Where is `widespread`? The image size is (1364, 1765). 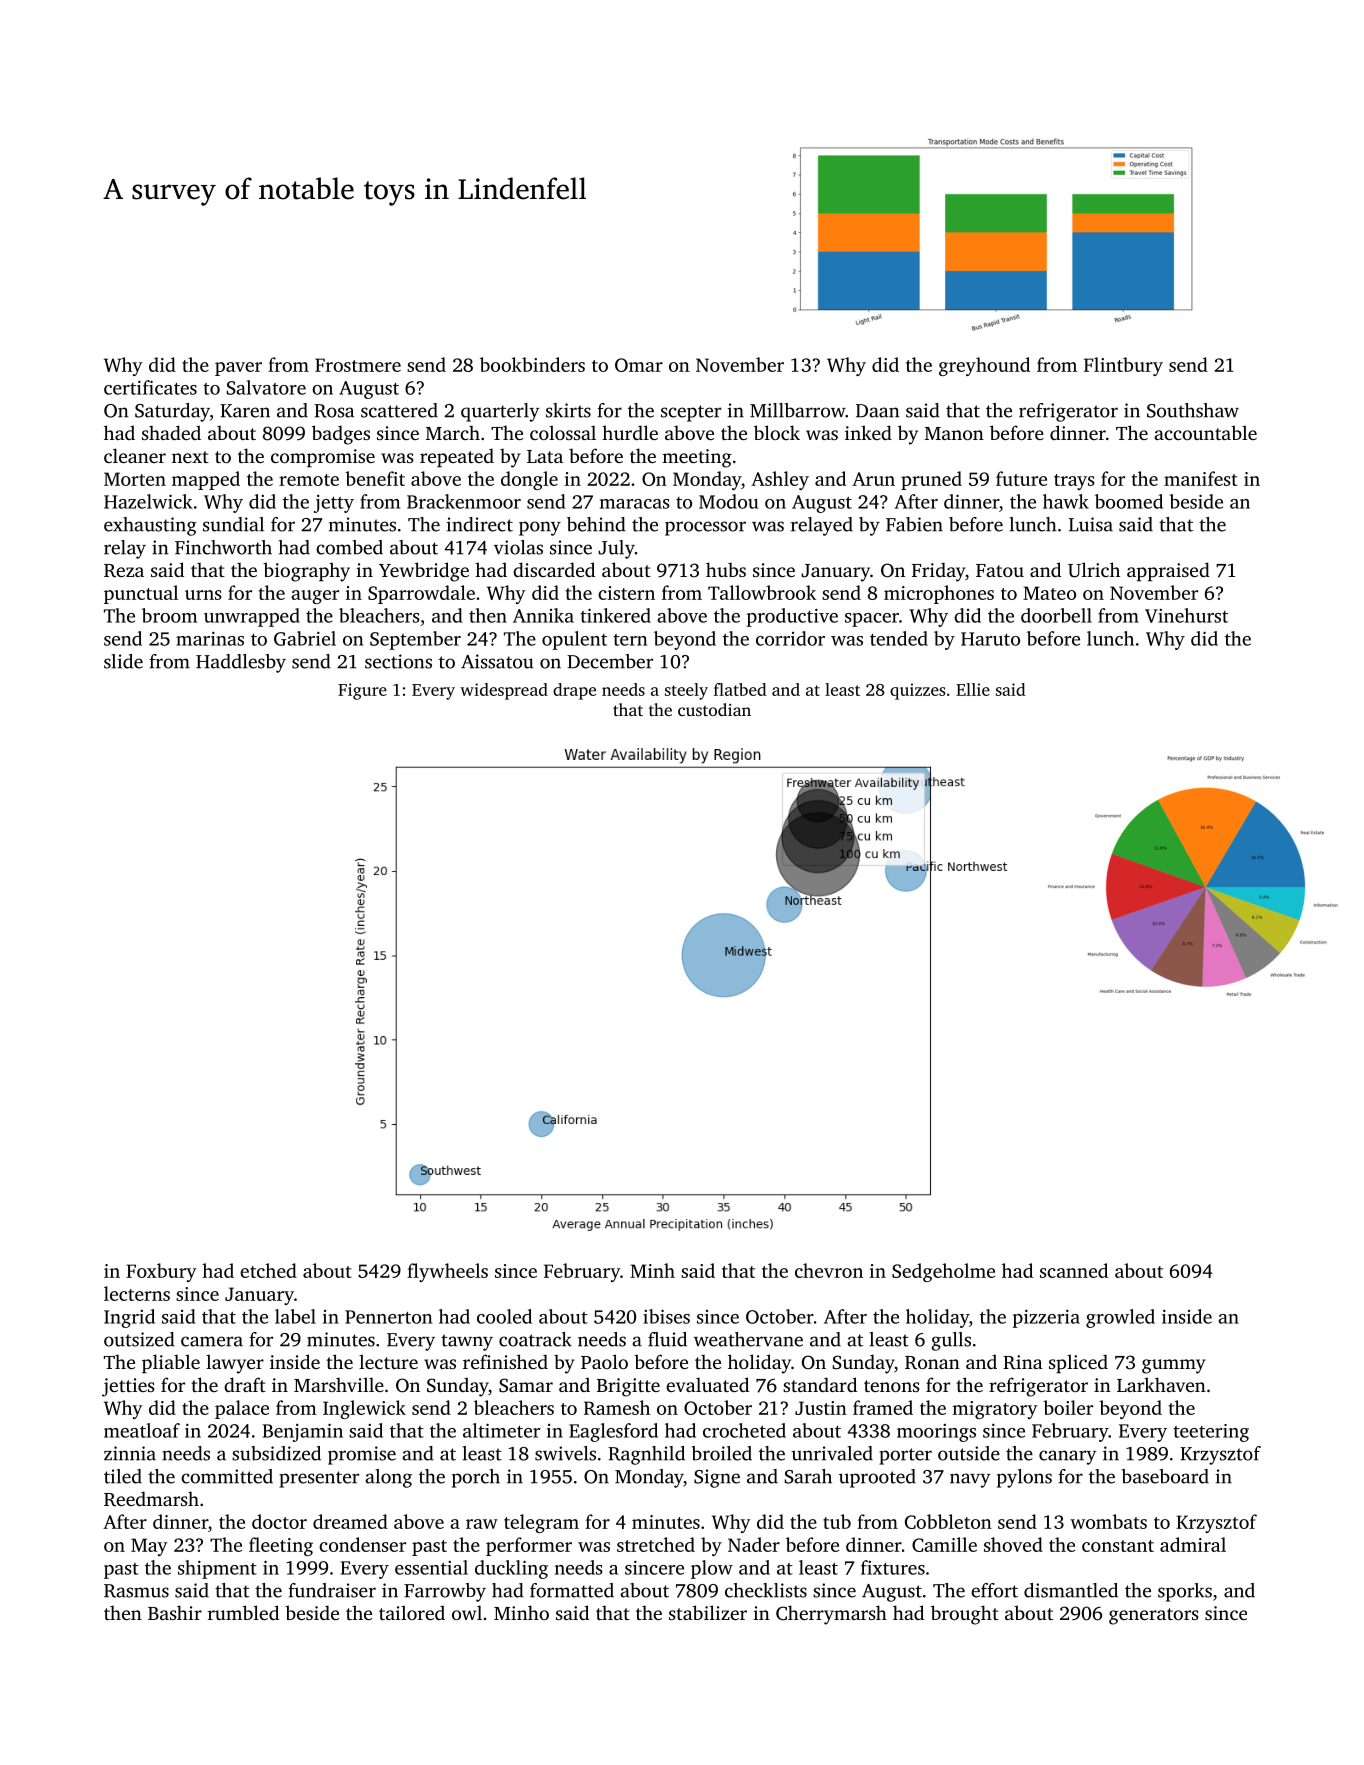 widespread is located at coordinates (504, 691).
